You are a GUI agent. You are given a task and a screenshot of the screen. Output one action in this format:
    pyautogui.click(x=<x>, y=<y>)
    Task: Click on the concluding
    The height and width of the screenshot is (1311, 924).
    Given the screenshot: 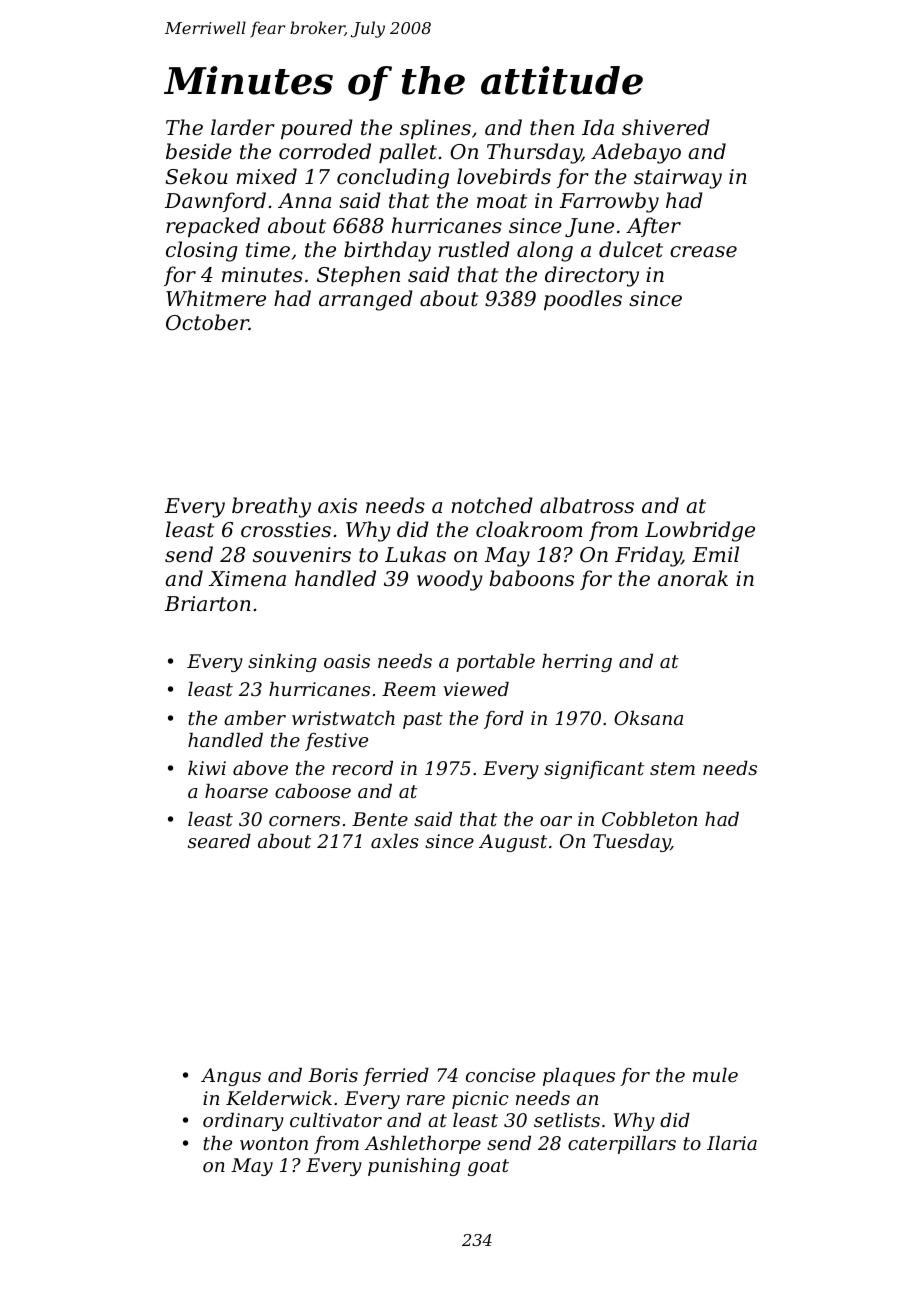 What is the action you would take?
    pyautogui.click(x=393, y=178)
